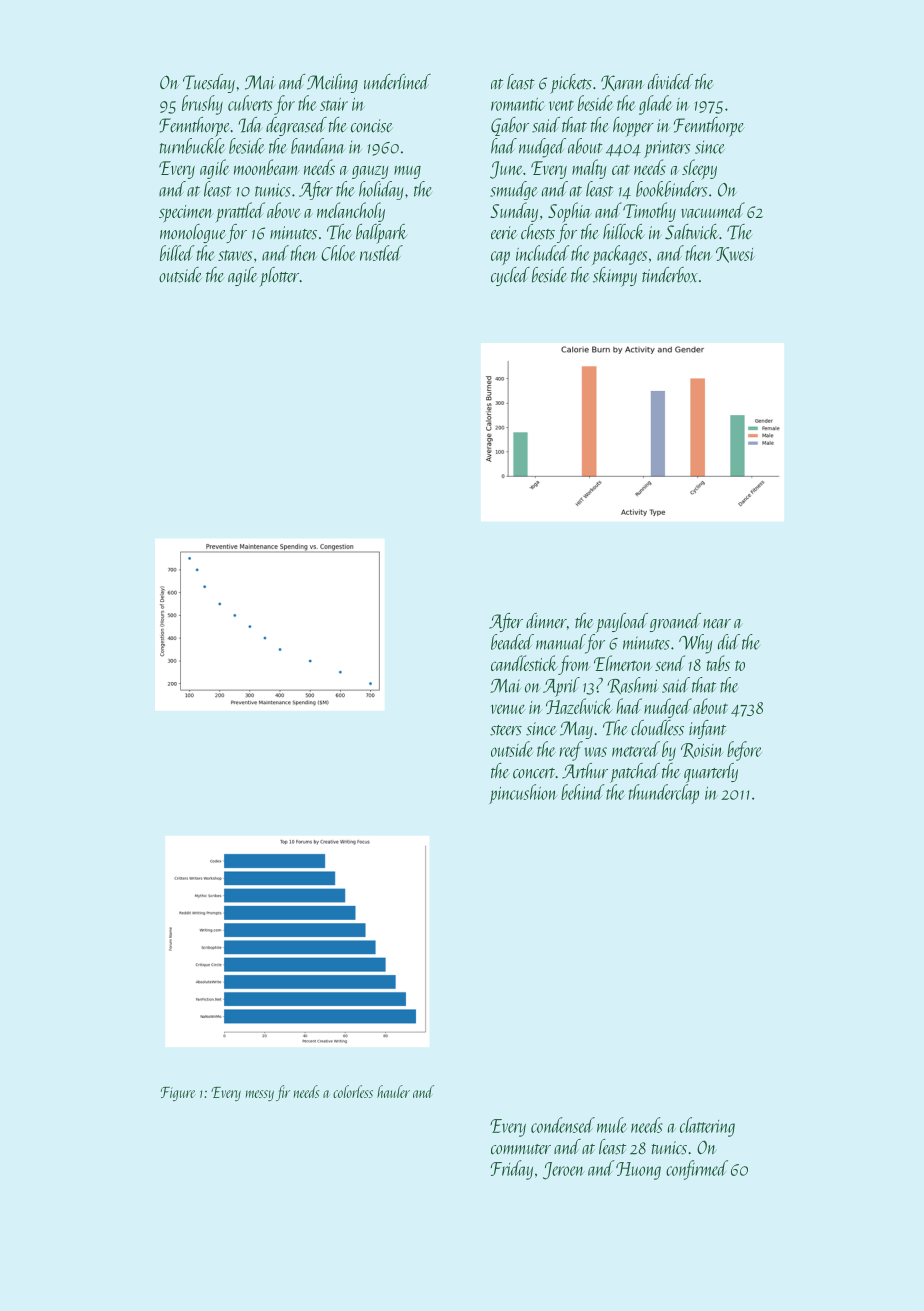  What do you see at coordinates (729, 642) in the page?
I see `did` at bounding box center [729, 642].
